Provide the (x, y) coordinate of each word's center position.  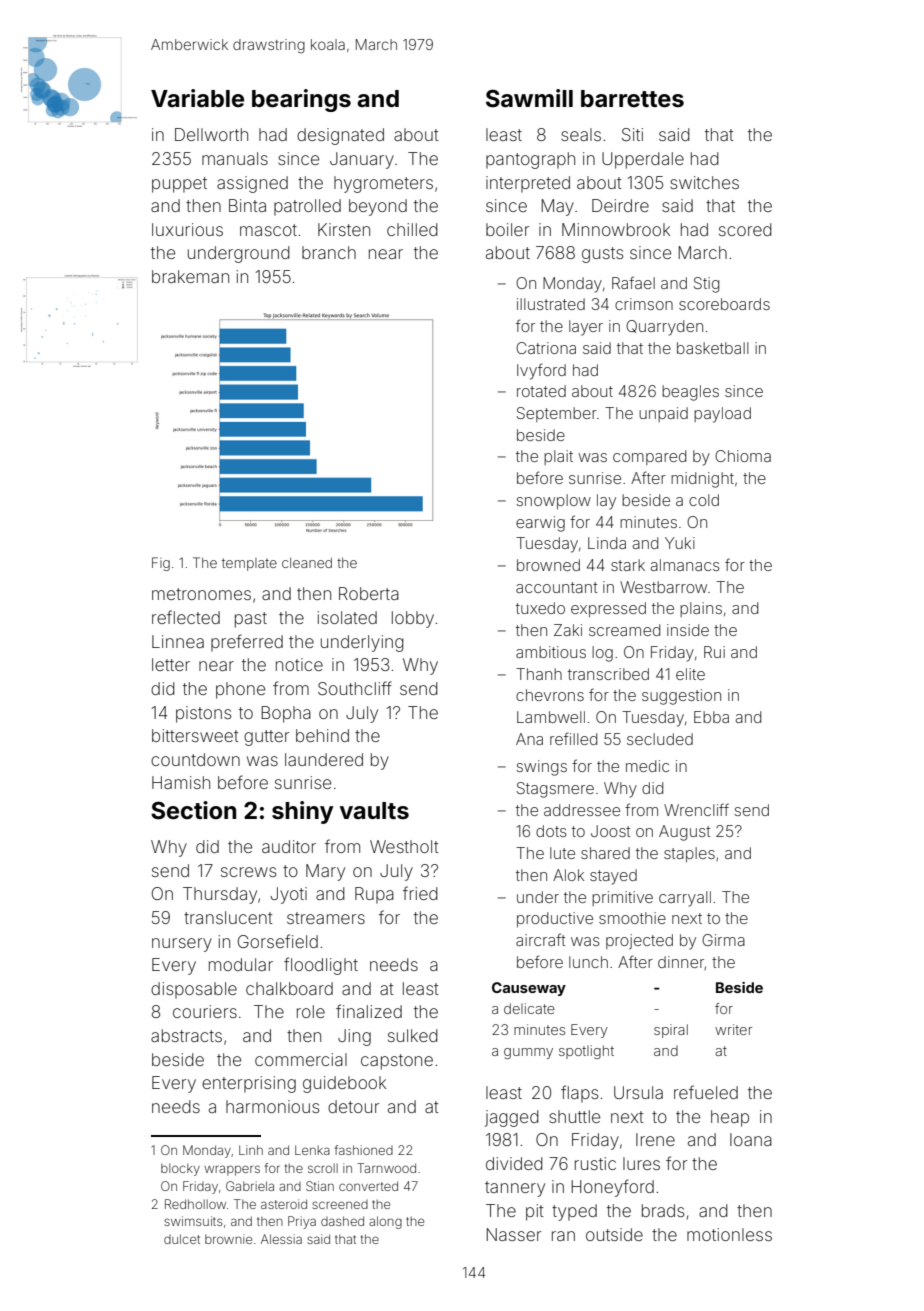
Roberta (369, 593)
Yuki (680, 543)
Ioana (751, 1139)
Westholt (404, 846)
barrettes (632, 99)
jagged (512, 1118)
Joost (610, 831)
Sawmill (529, 98)
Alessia (281, 1239)
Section (193, 810)
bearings (301, 100)
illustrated (551, 304)
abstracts (186, 1035)
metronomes (201, 594)
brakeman (190, 276)
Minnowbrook (616, 229)
